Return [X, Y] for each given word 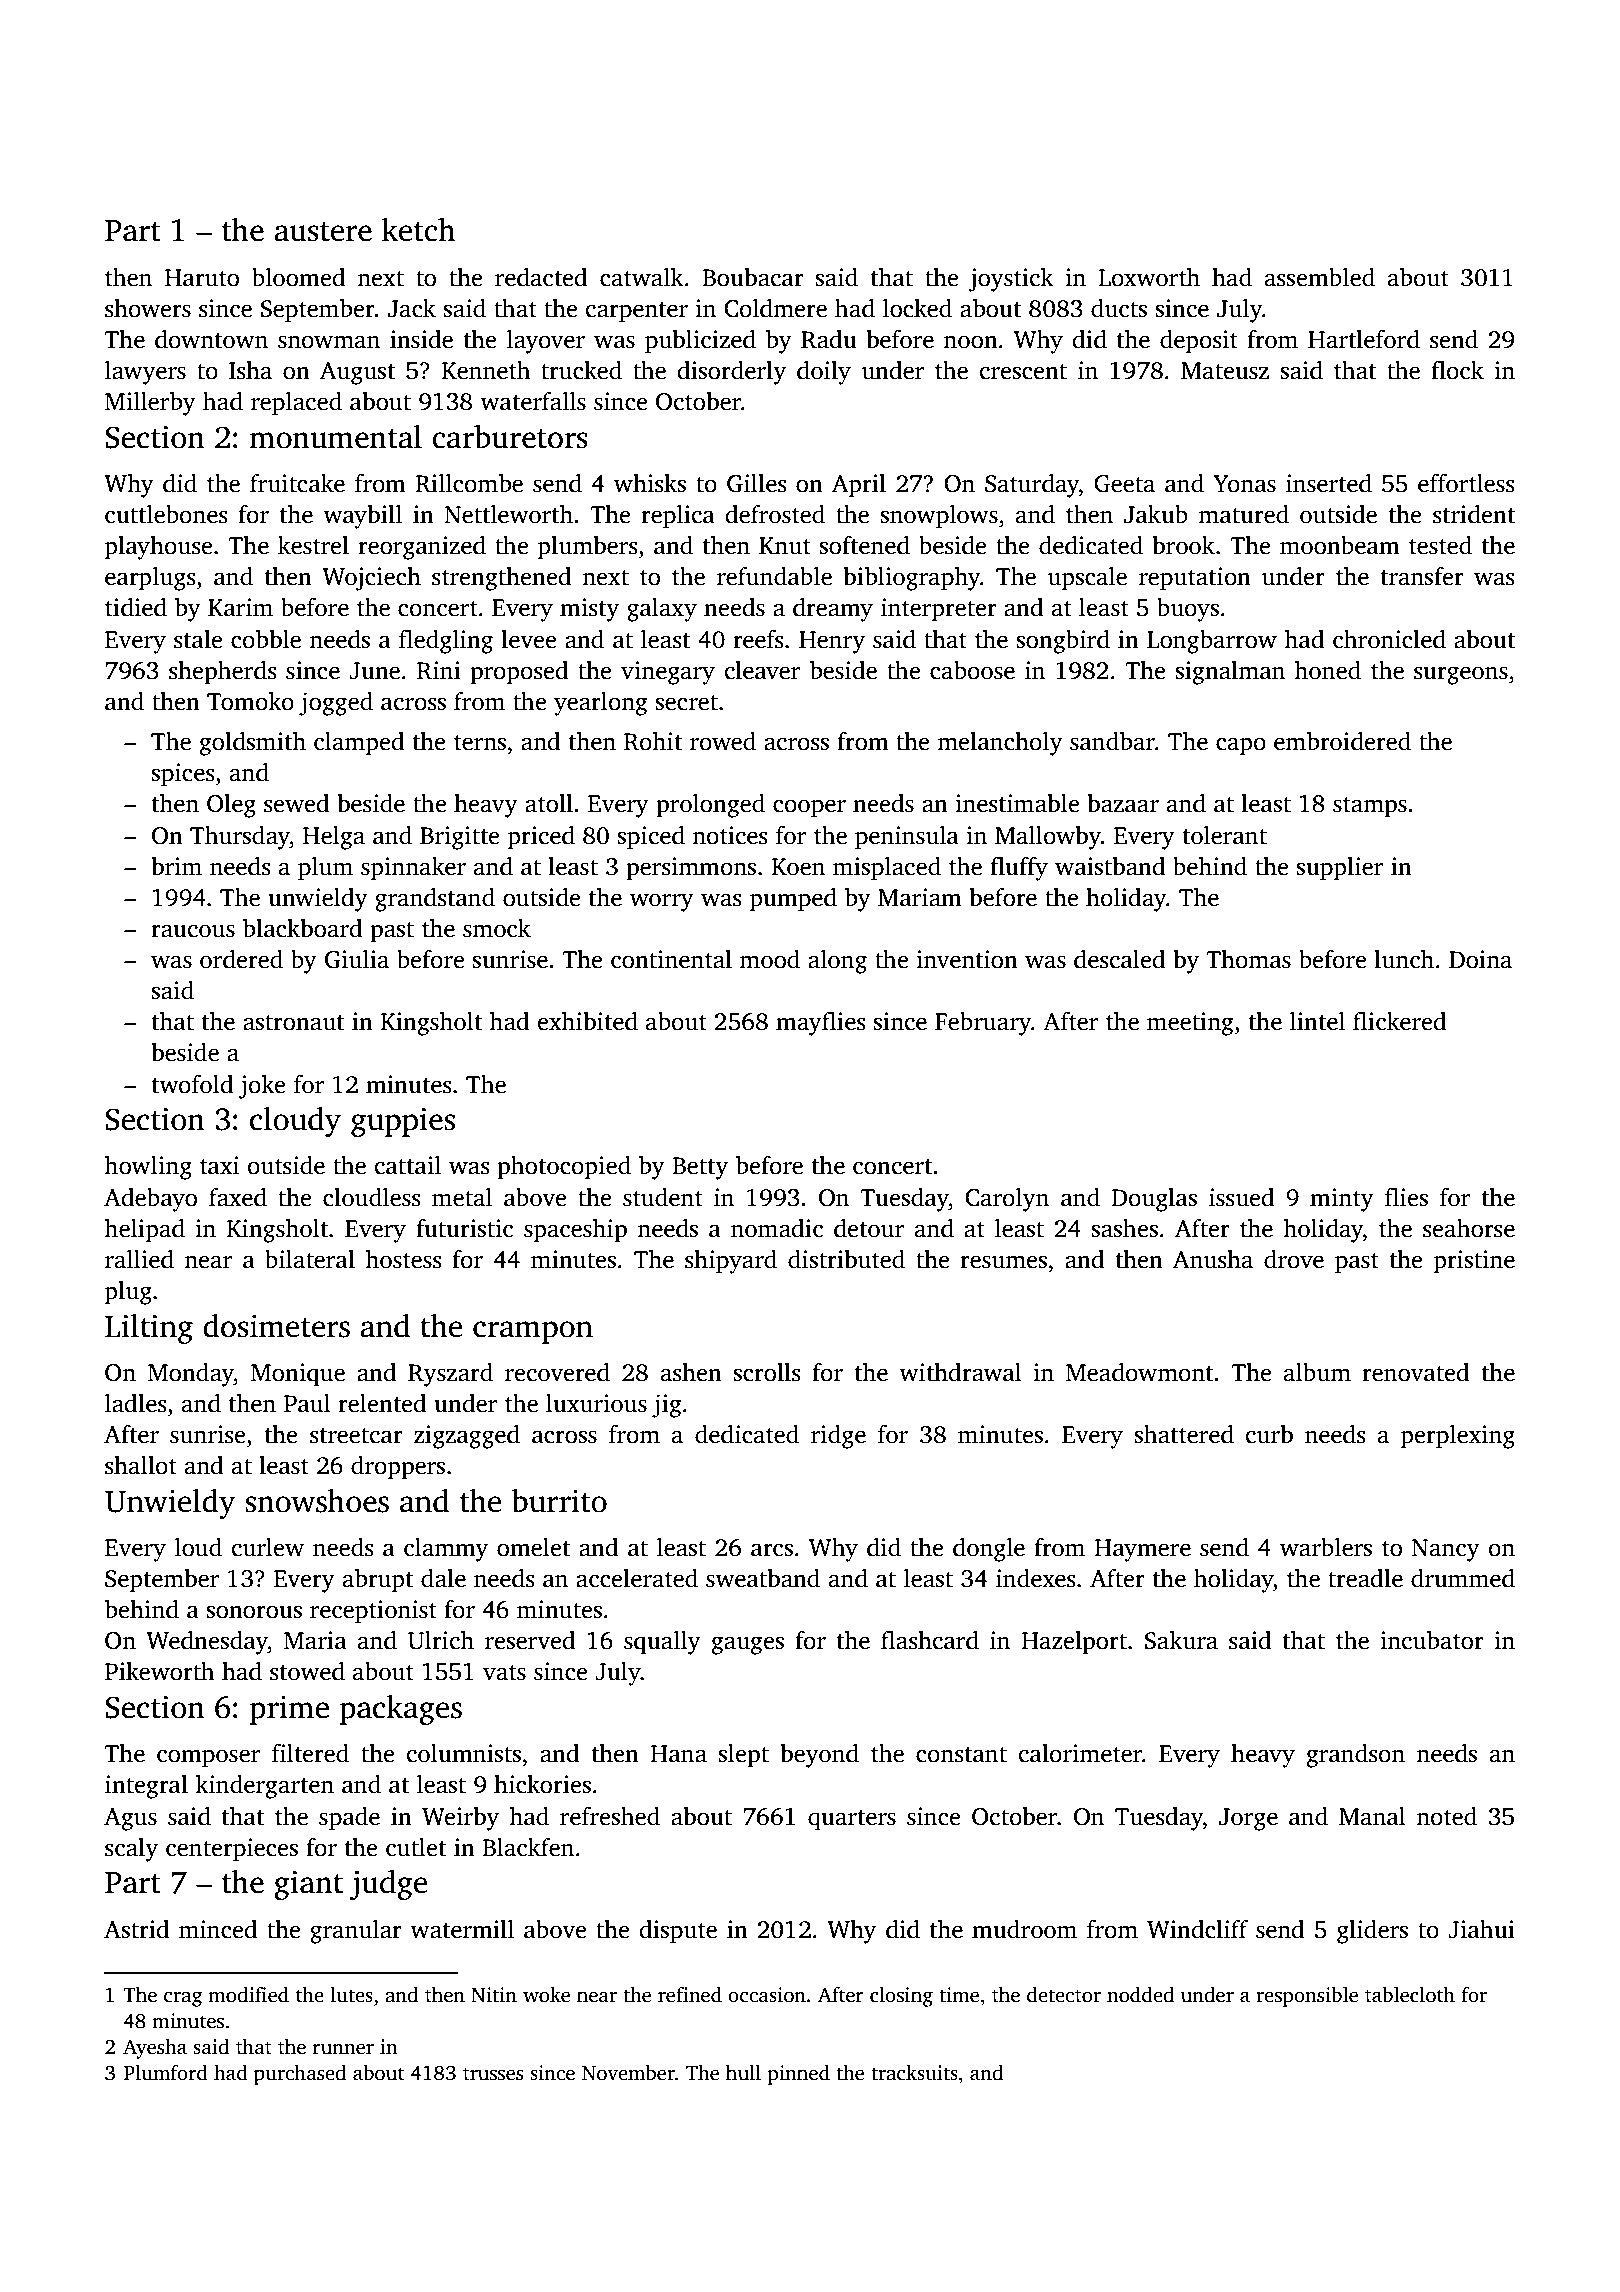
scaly [131, 1850]
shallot [141, 1465]
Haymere [1142, 1550]
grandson [1356, 1756]
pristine [1474, 1262]
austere [323, 232]
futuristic [464, 1228]
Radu [829, 339]
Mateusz [1225, 371]
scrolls [767, 1372]
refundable [774, 576]
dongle [989, 1550]
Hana [678, 1754]
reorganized [422, 548]
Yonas [1244, 484]
